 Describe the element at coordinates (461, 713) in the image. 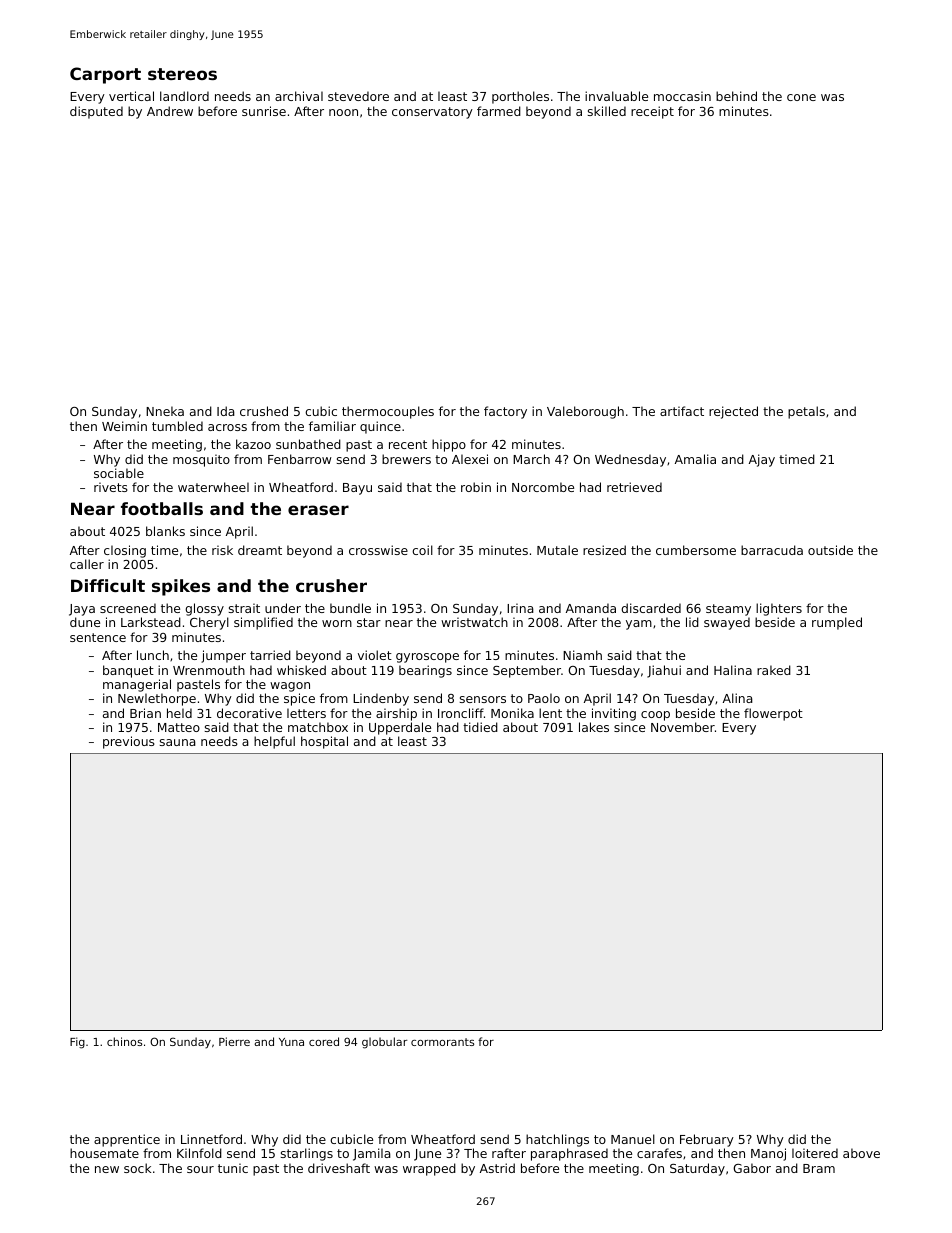

I see `Ironcliff` at that location.
